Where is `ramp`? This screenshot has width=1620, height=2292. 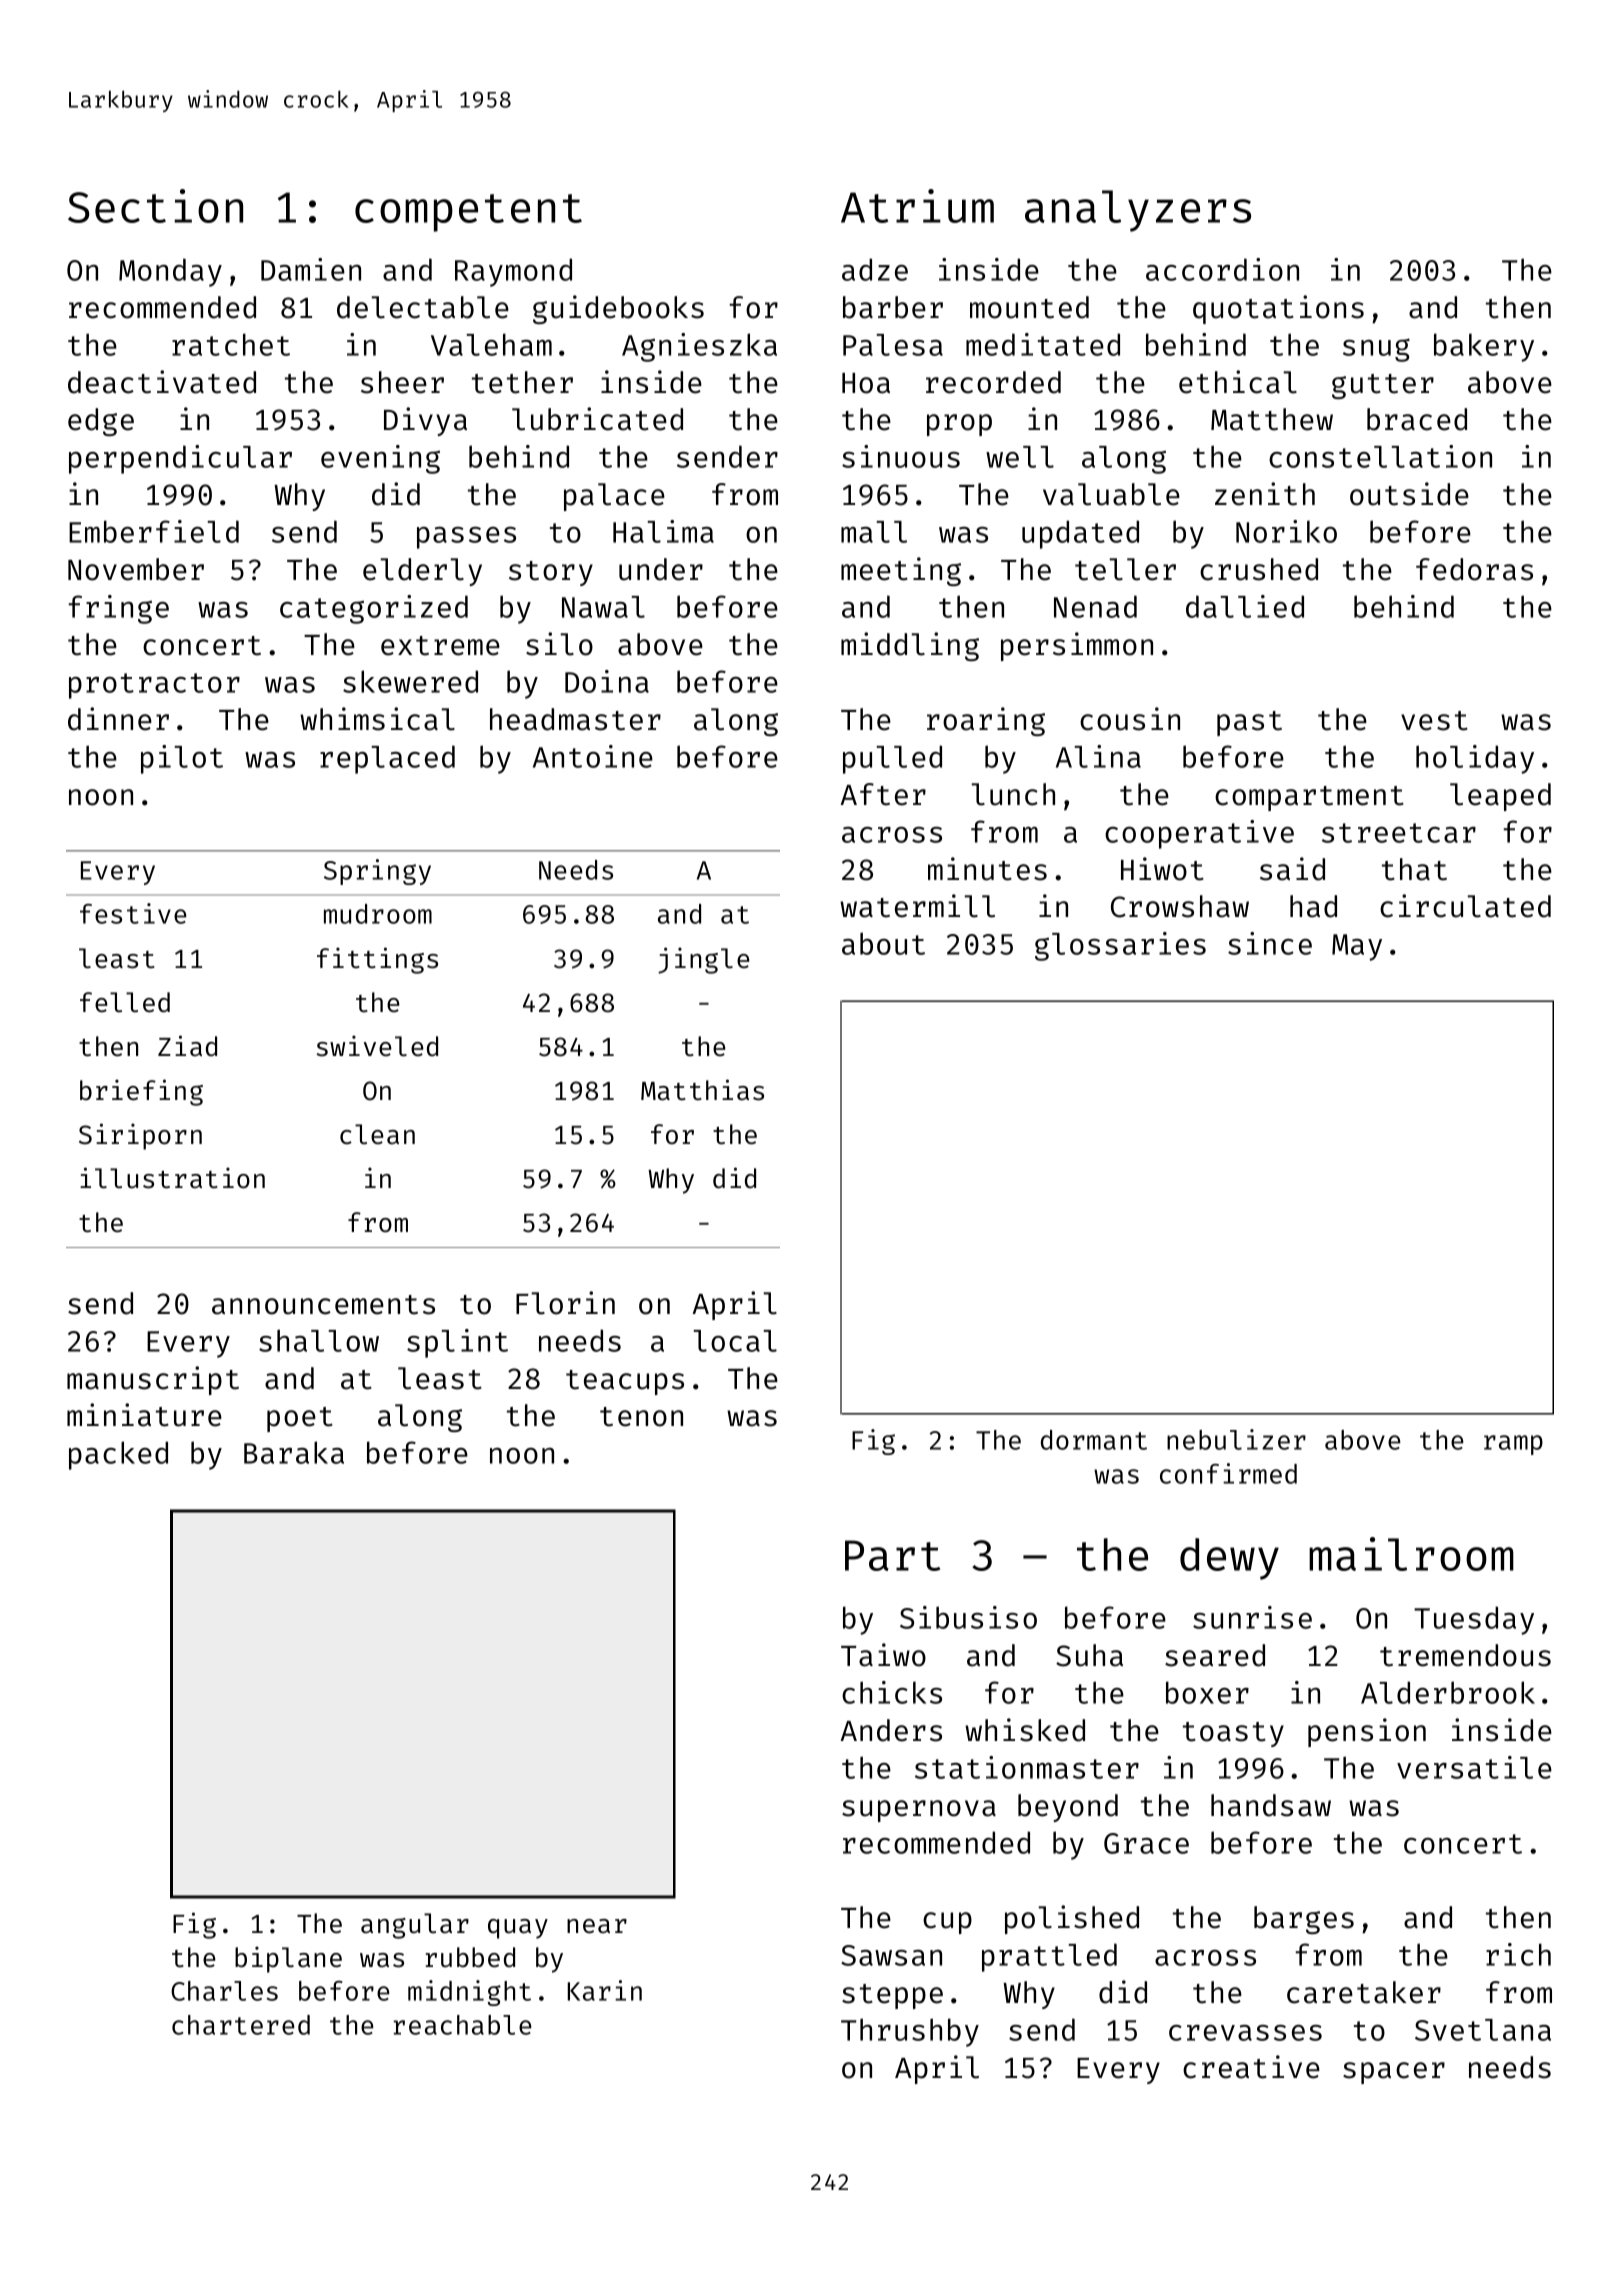
ramp is located at coordinates (1513, 1445).
